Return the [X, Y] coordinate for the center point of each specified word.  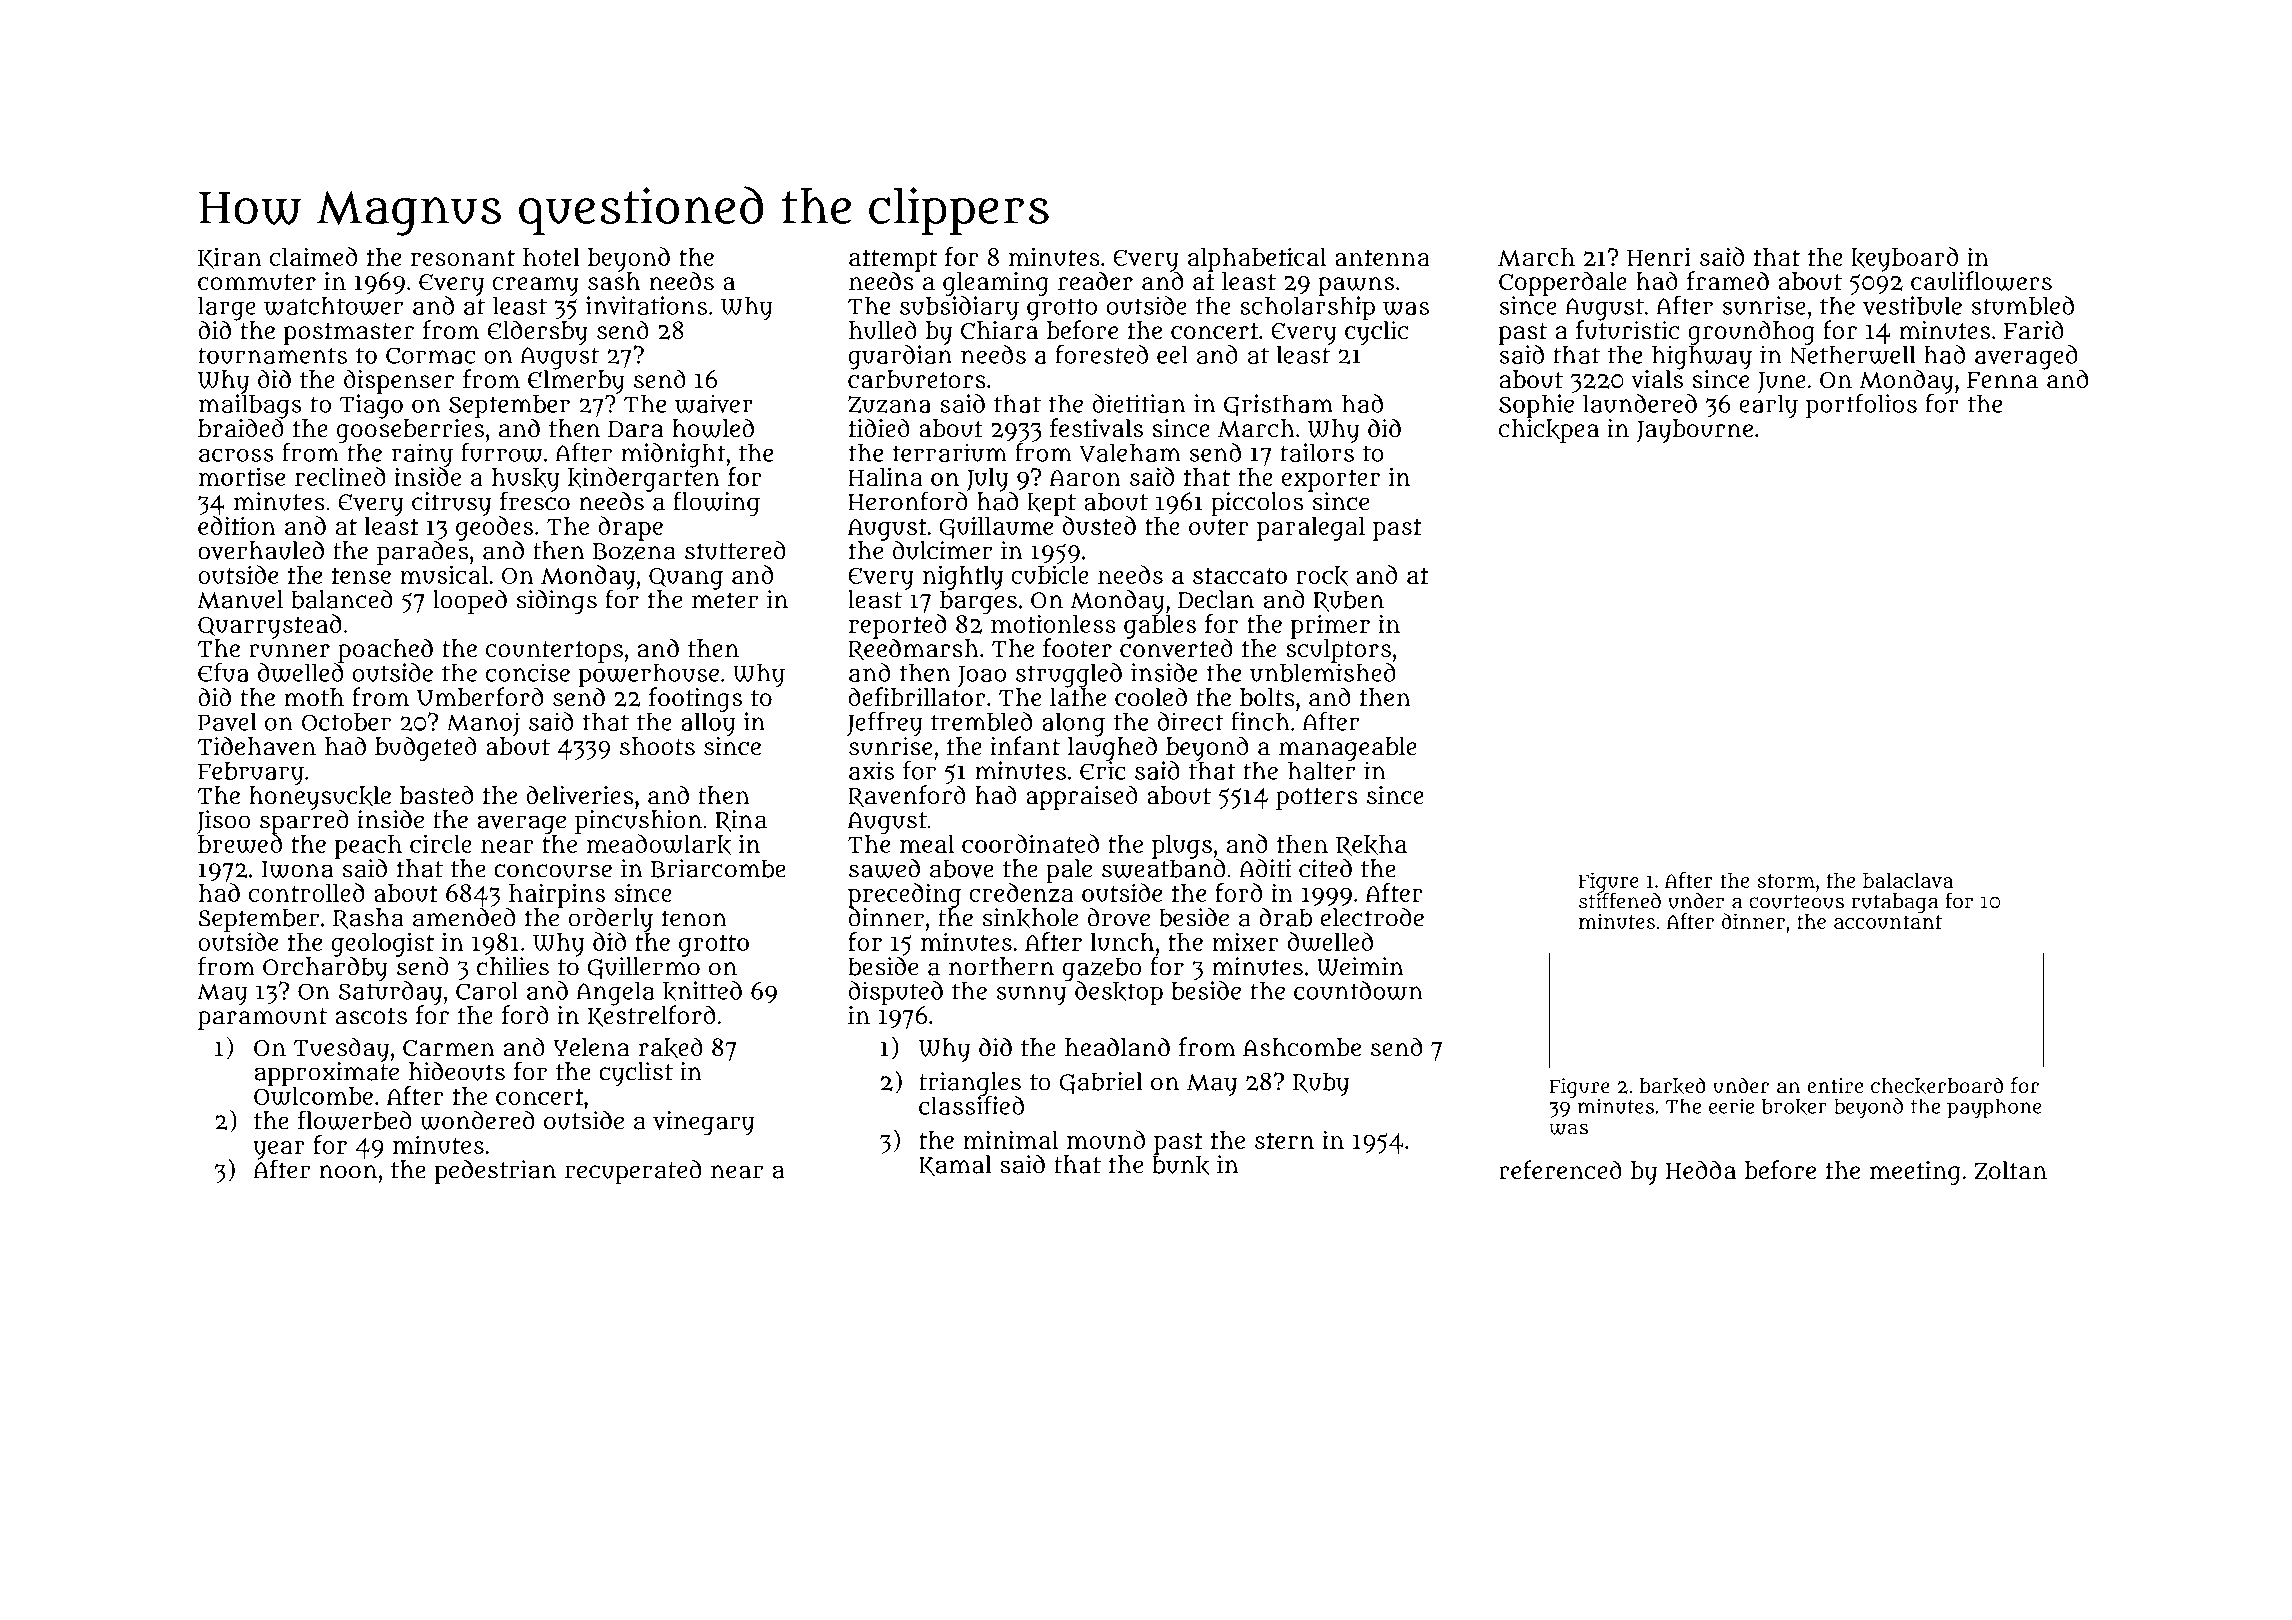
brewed [240, 844]
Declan [1216, 599]
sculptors [1338, 651]
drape [630, 528]
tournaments [272, 355]
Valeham [1130, 452]
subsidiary [959, 308]
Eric [1103, 770]
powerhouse [648, 675]
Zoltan [2010, 1170]
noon [348, 1172]
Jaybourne [1694, 431]
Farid [2034, 330]
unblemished [1323, 672]
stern [1284, 1141]
